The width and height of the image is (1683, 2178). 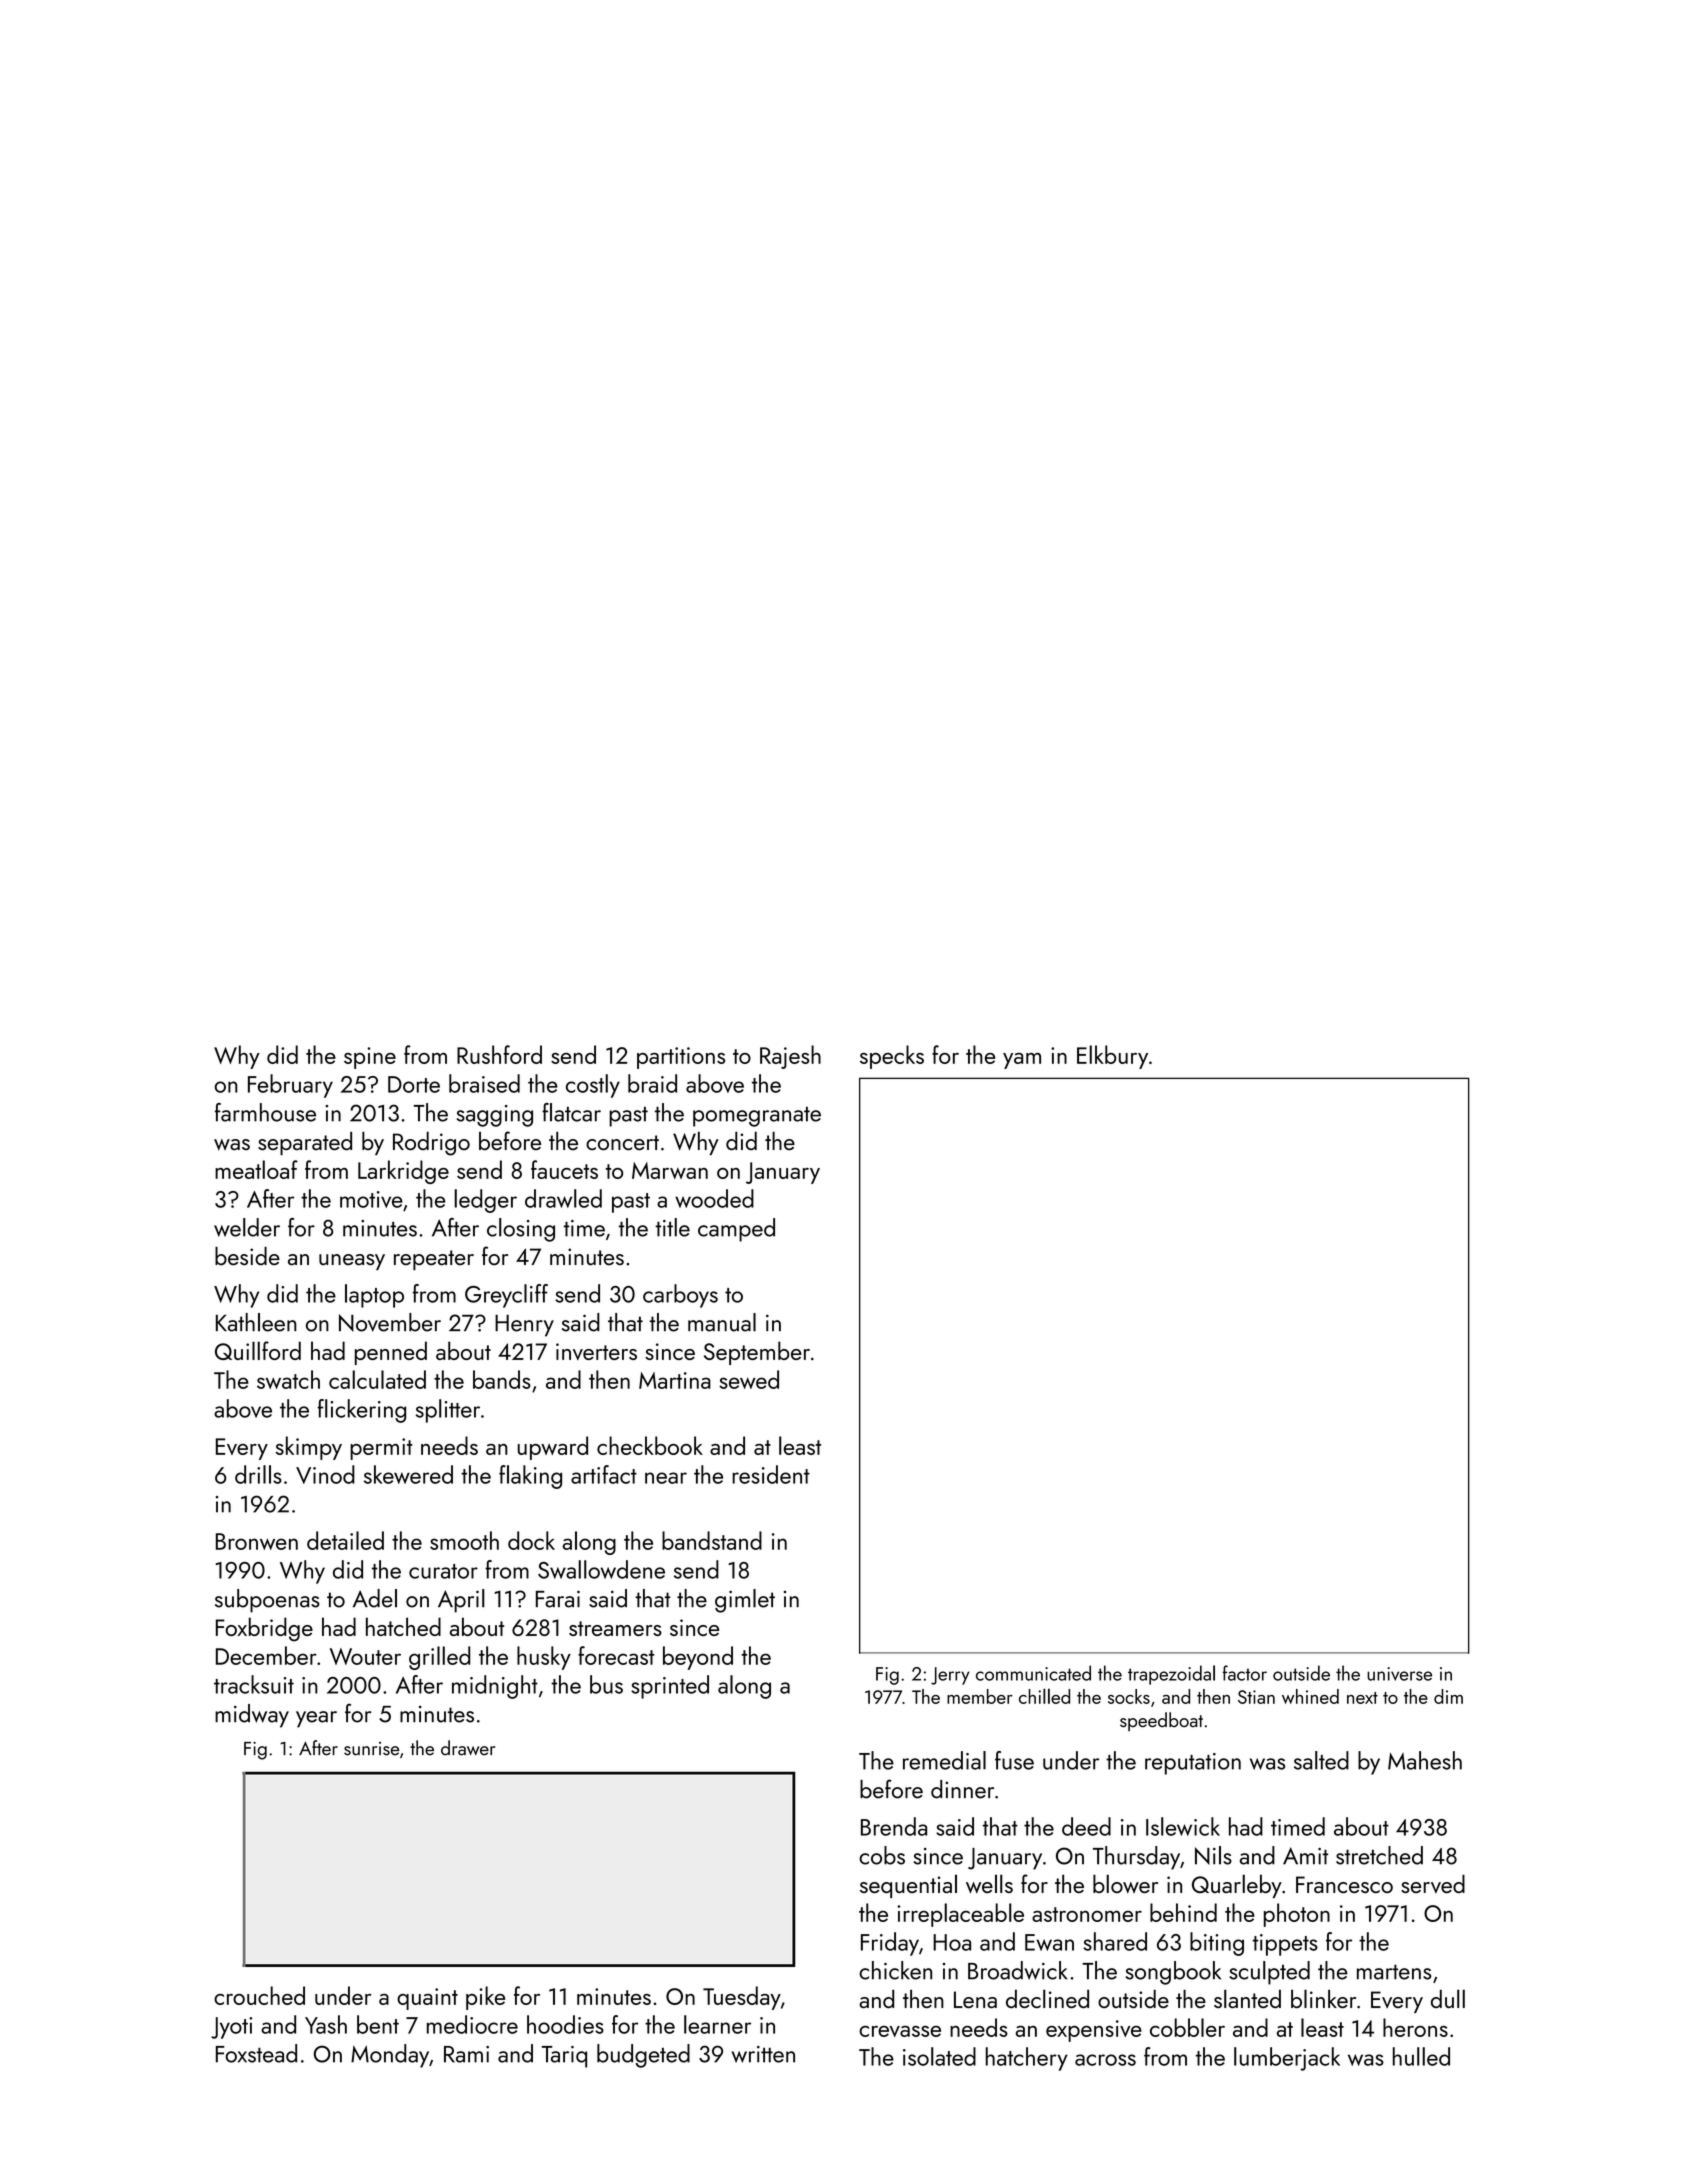 What do you see at coordinates (257, 1541) in the image?
I see `Bronwen` at bounding box center [257, 1541].
